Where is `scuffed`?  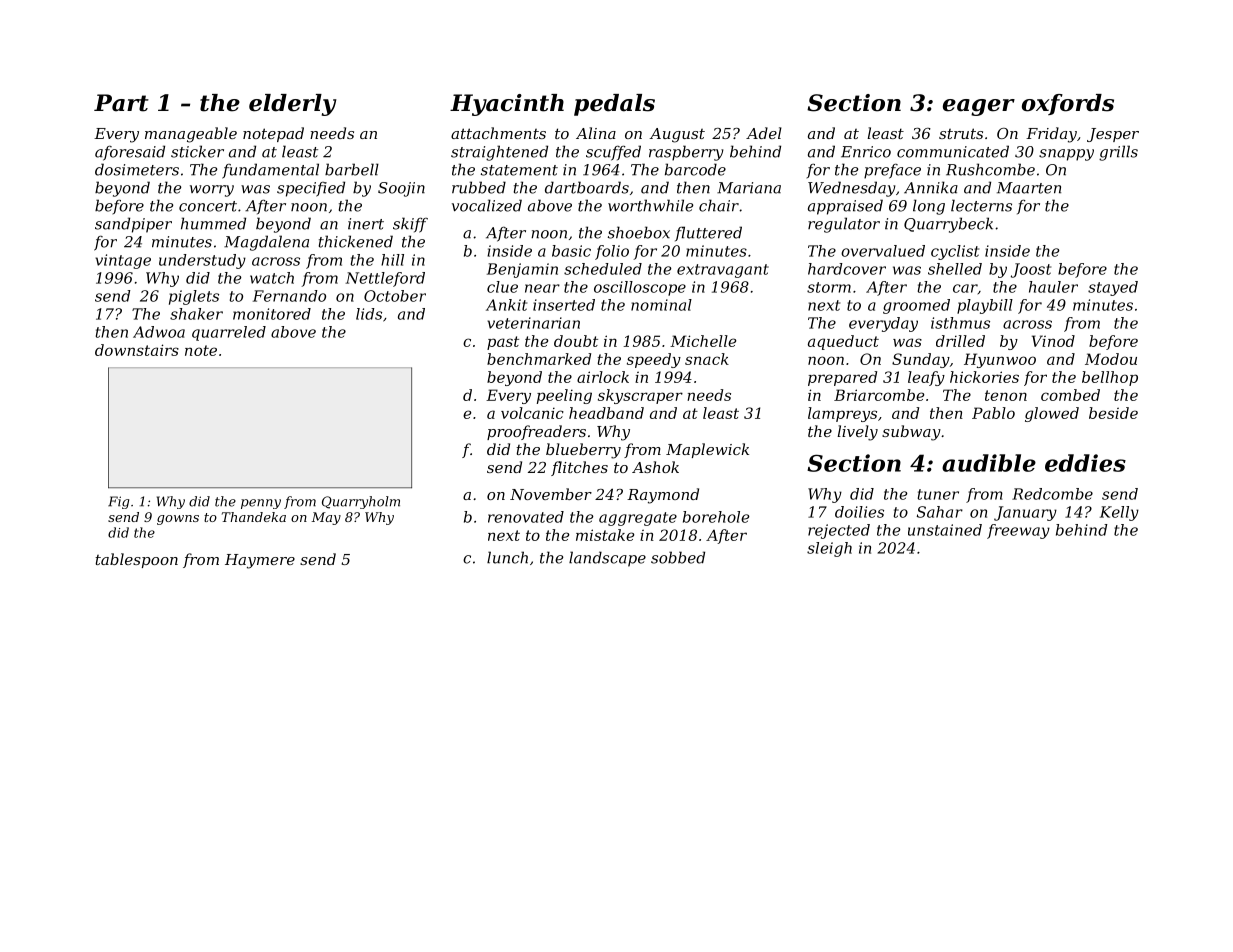 scuffed is located at coordinates (613, 153).
